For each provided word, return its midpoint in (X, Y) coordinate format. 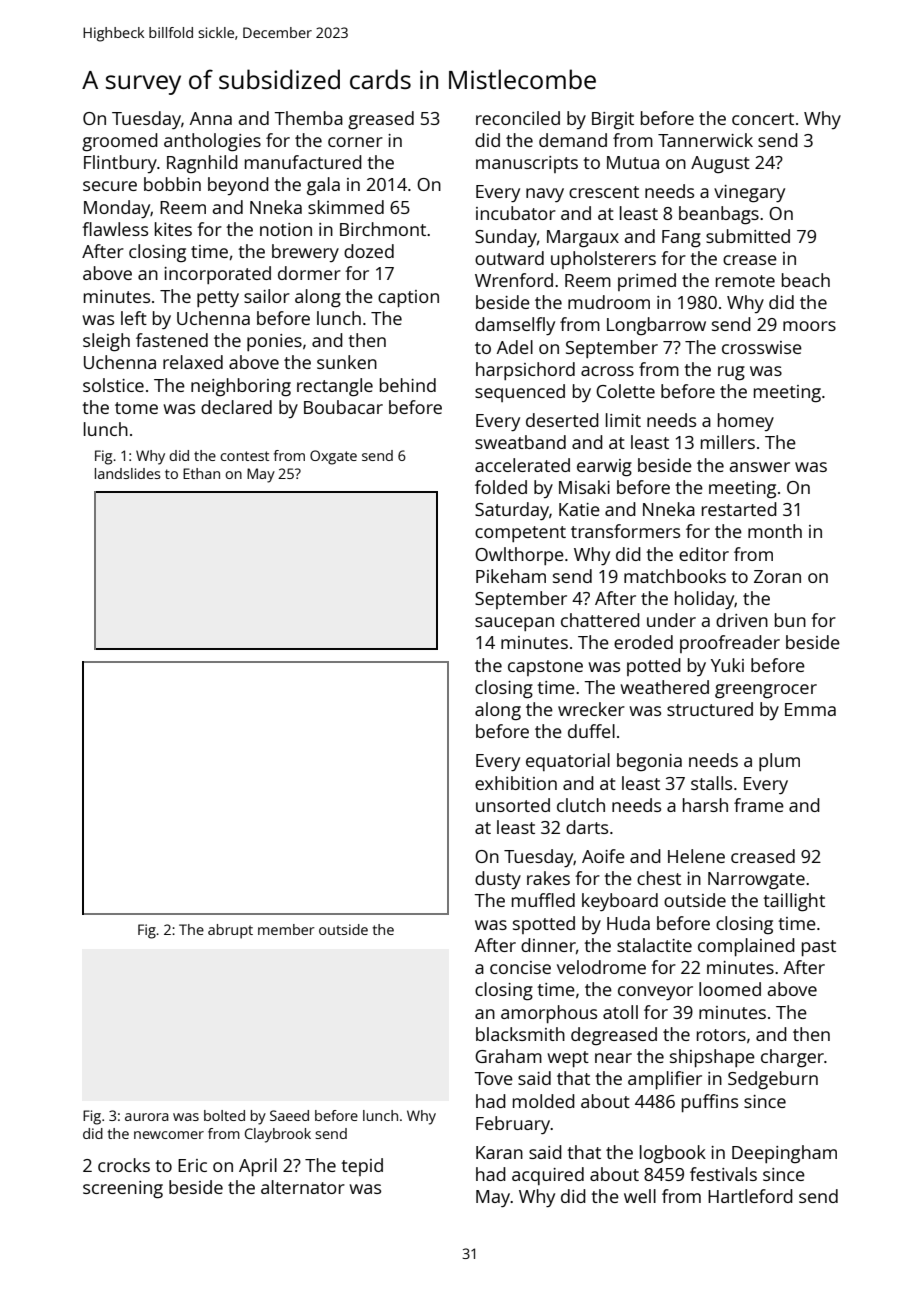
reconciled (518, 118)
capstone (545, 668)
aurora (147, 1117)
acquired (548, 1176)
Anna (211, 118)
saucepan (514, 624)
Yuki (727, 665)
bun (790, 620)
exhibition (516, 783)
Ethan (201, 473)
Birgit (613, 120)
